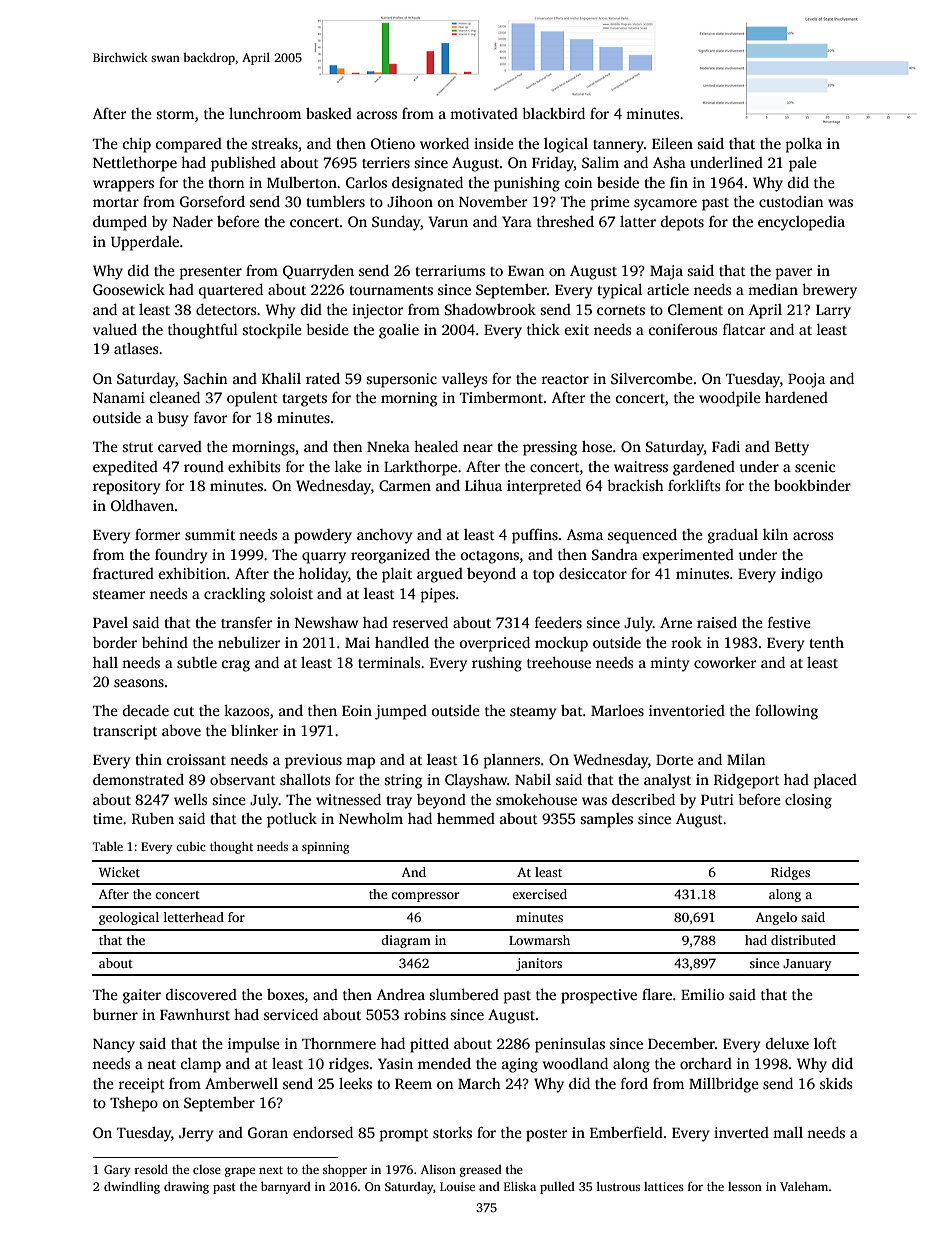  What do you see at coordinates (704, 468) in the image?
I see `gardened` at bounding box center [704, 468].
